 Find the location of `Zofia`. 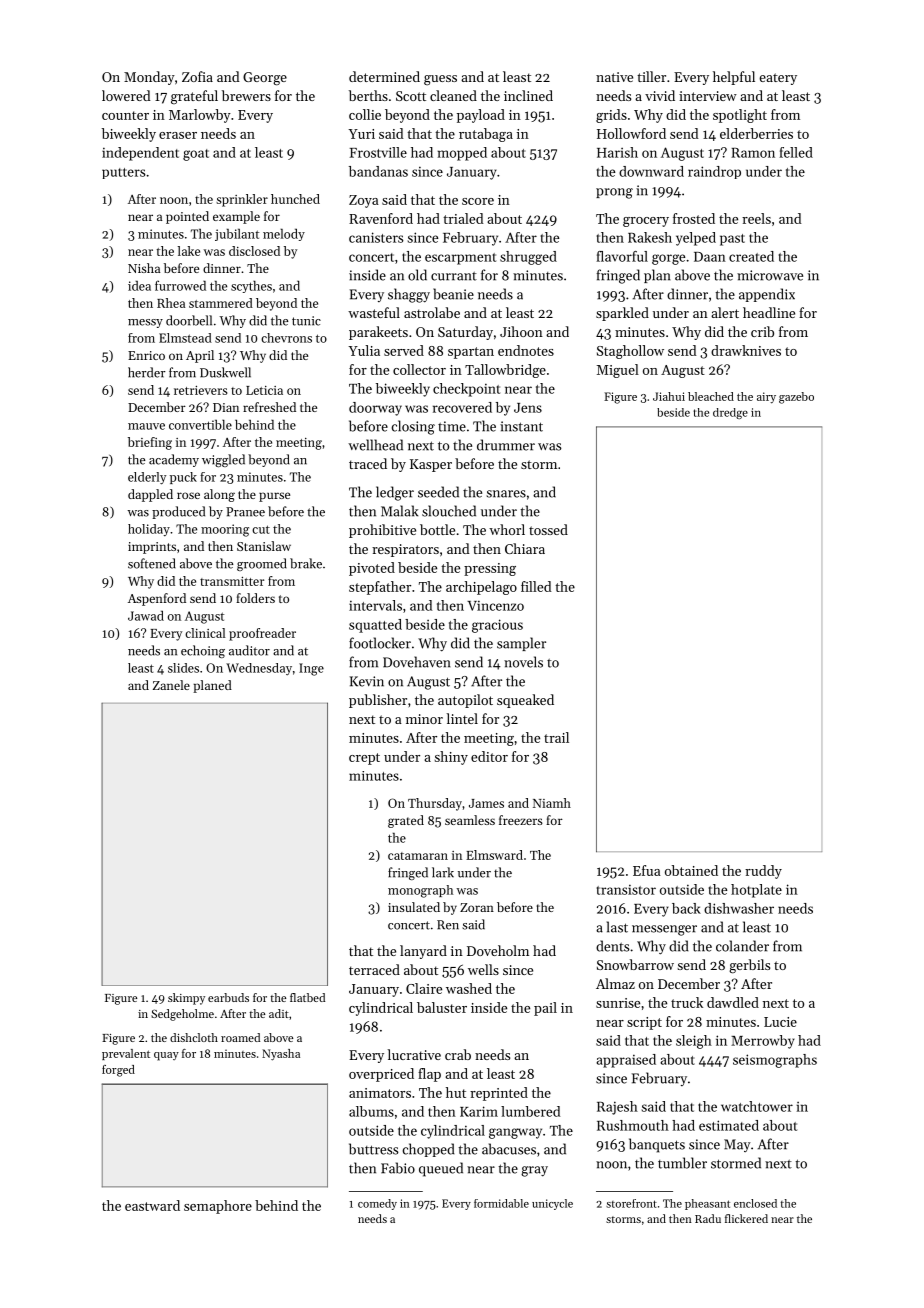

Zofia is located at coordinates (197, 76).
